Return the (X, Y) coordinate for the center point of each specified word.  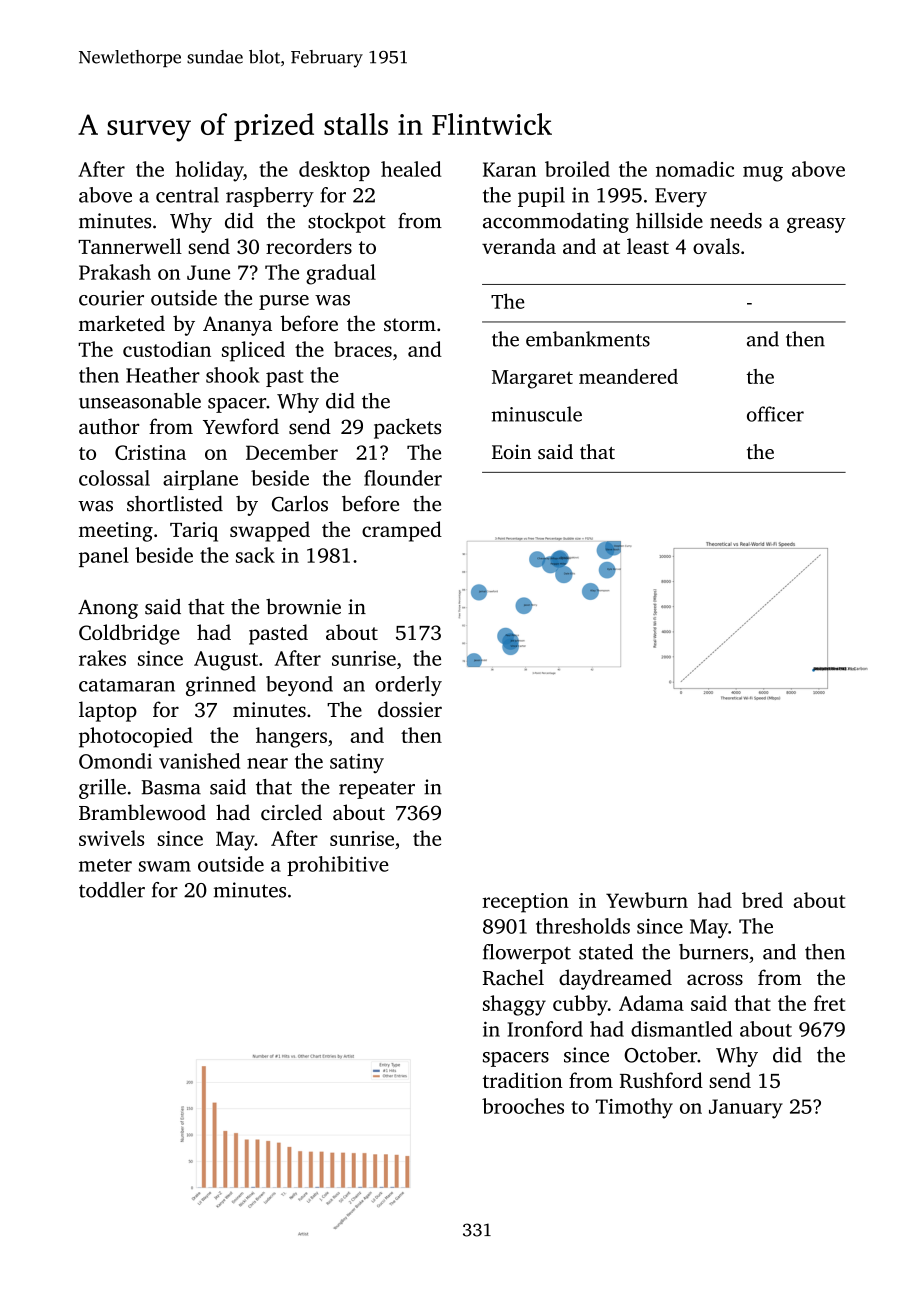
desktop (334, 171)
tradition (523, 1080)
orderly (408, 686)
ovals (716, 246)
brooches (523, 1106)
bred (762, 900)
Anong (108, 609)
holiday (209, 171)
